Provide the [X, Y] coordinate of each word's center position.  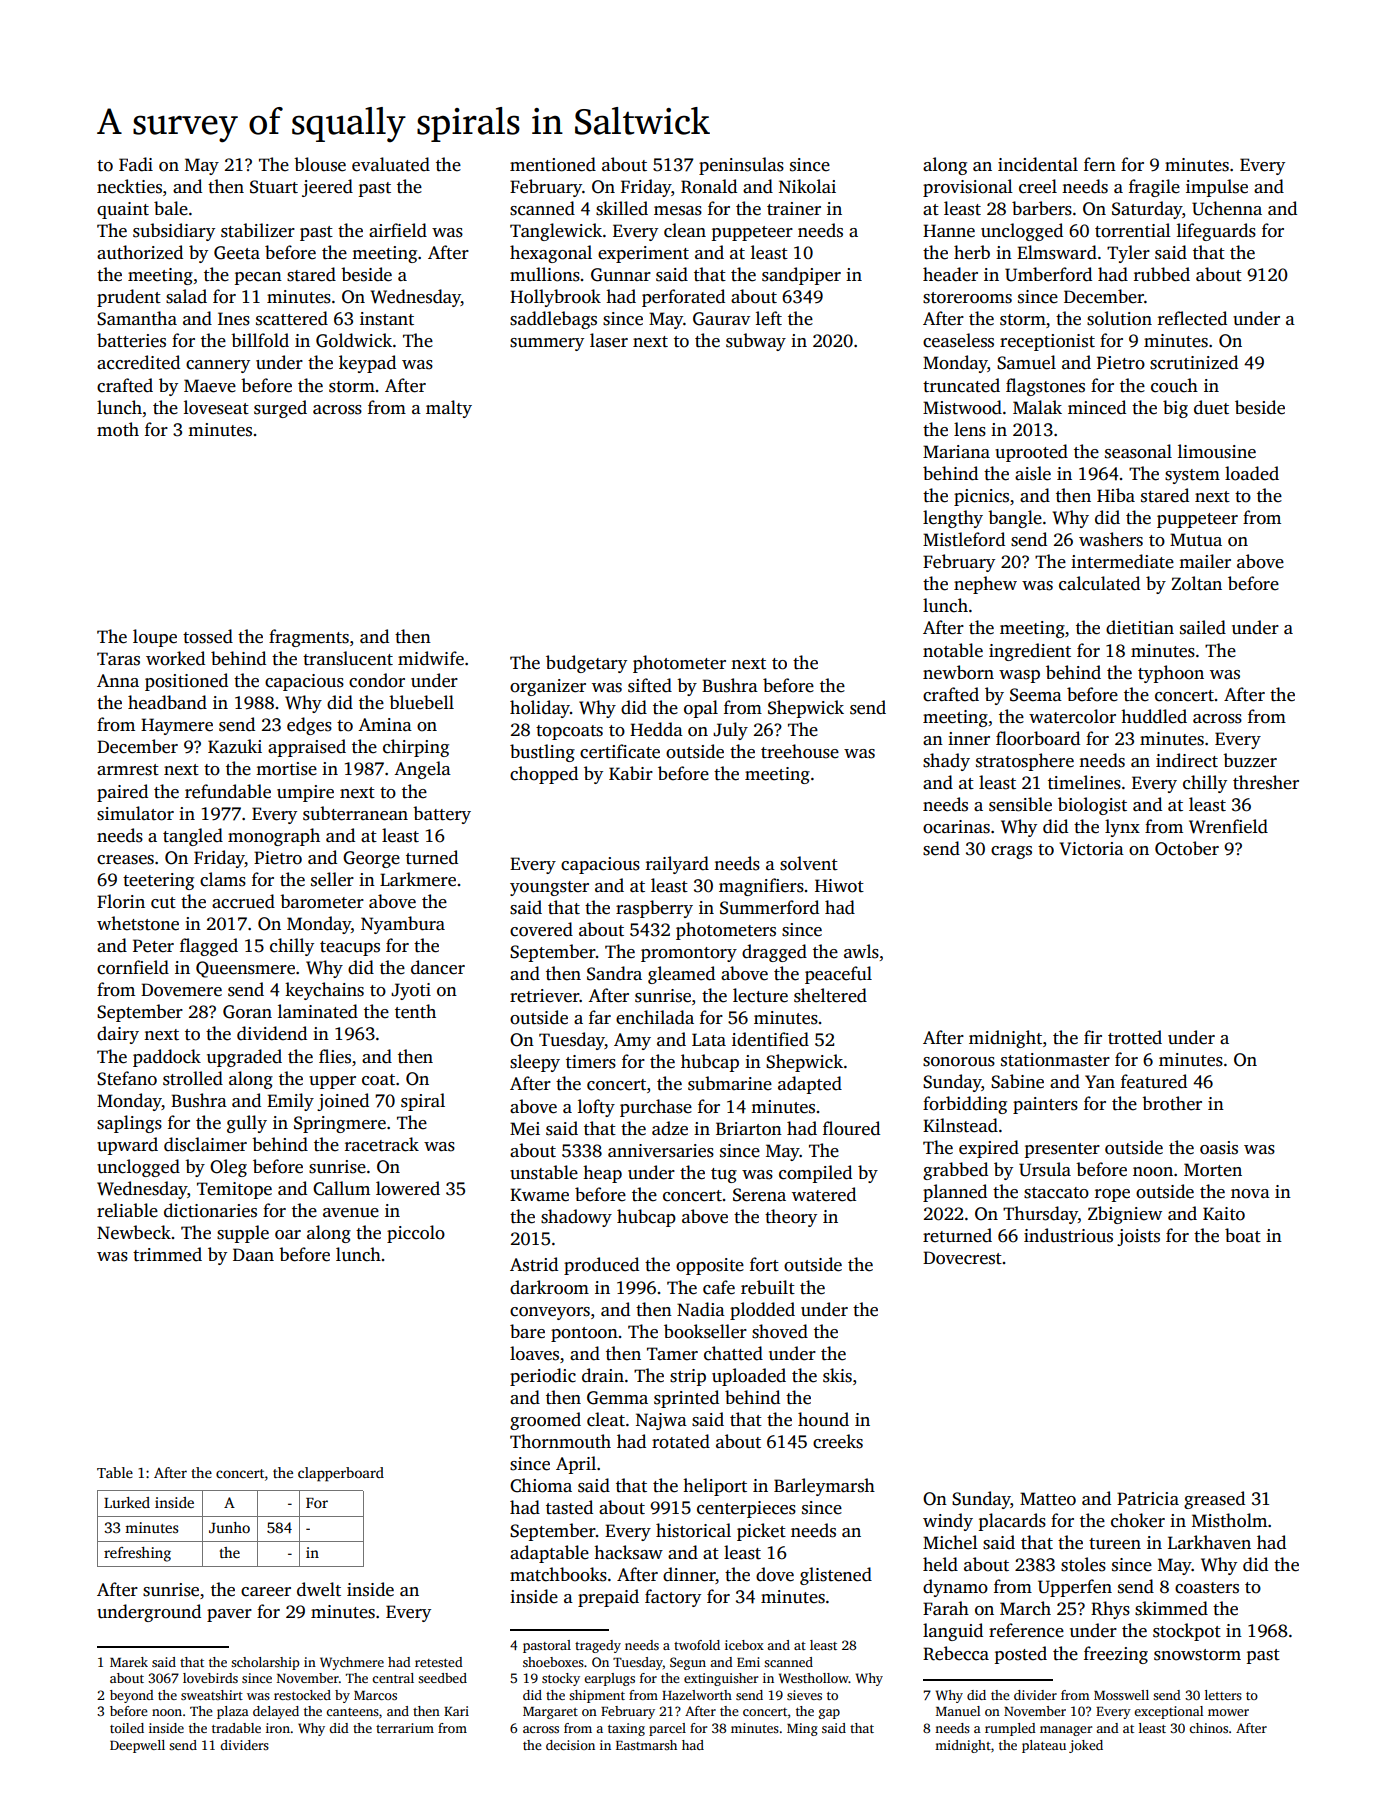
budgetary [586, 664]
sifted [650, 685]
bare [527, 1331]
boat [1243, 1235]
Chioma [541, 1485]
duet [1211, 407]
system [1192, 476]
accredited [138, 362]
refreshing [137, 1554]
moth [118, 429]
